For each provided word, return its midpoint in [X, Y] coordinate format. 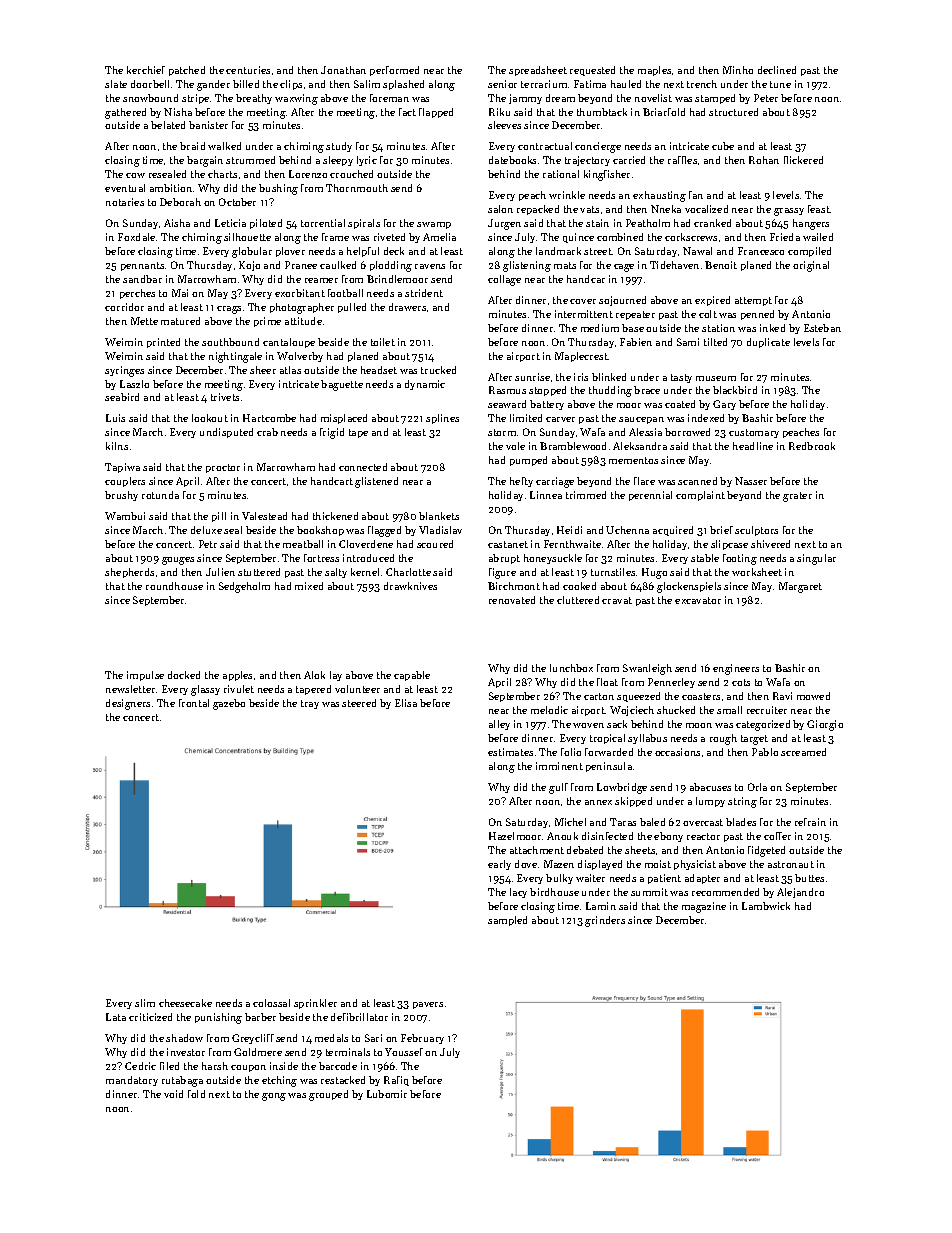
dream [560, 98]
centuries [248, 70]
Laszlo [134, 384]
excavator [698, 600]
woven [588, 725]
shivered [770, 544]
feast [819, 209]
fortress [321, 558]
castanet [508, 544]
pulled [352, 308]
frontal [194, 703]
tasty [681, 378]
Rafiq [396, 1081]
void [173, 1094]
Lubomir [387, 1094]
